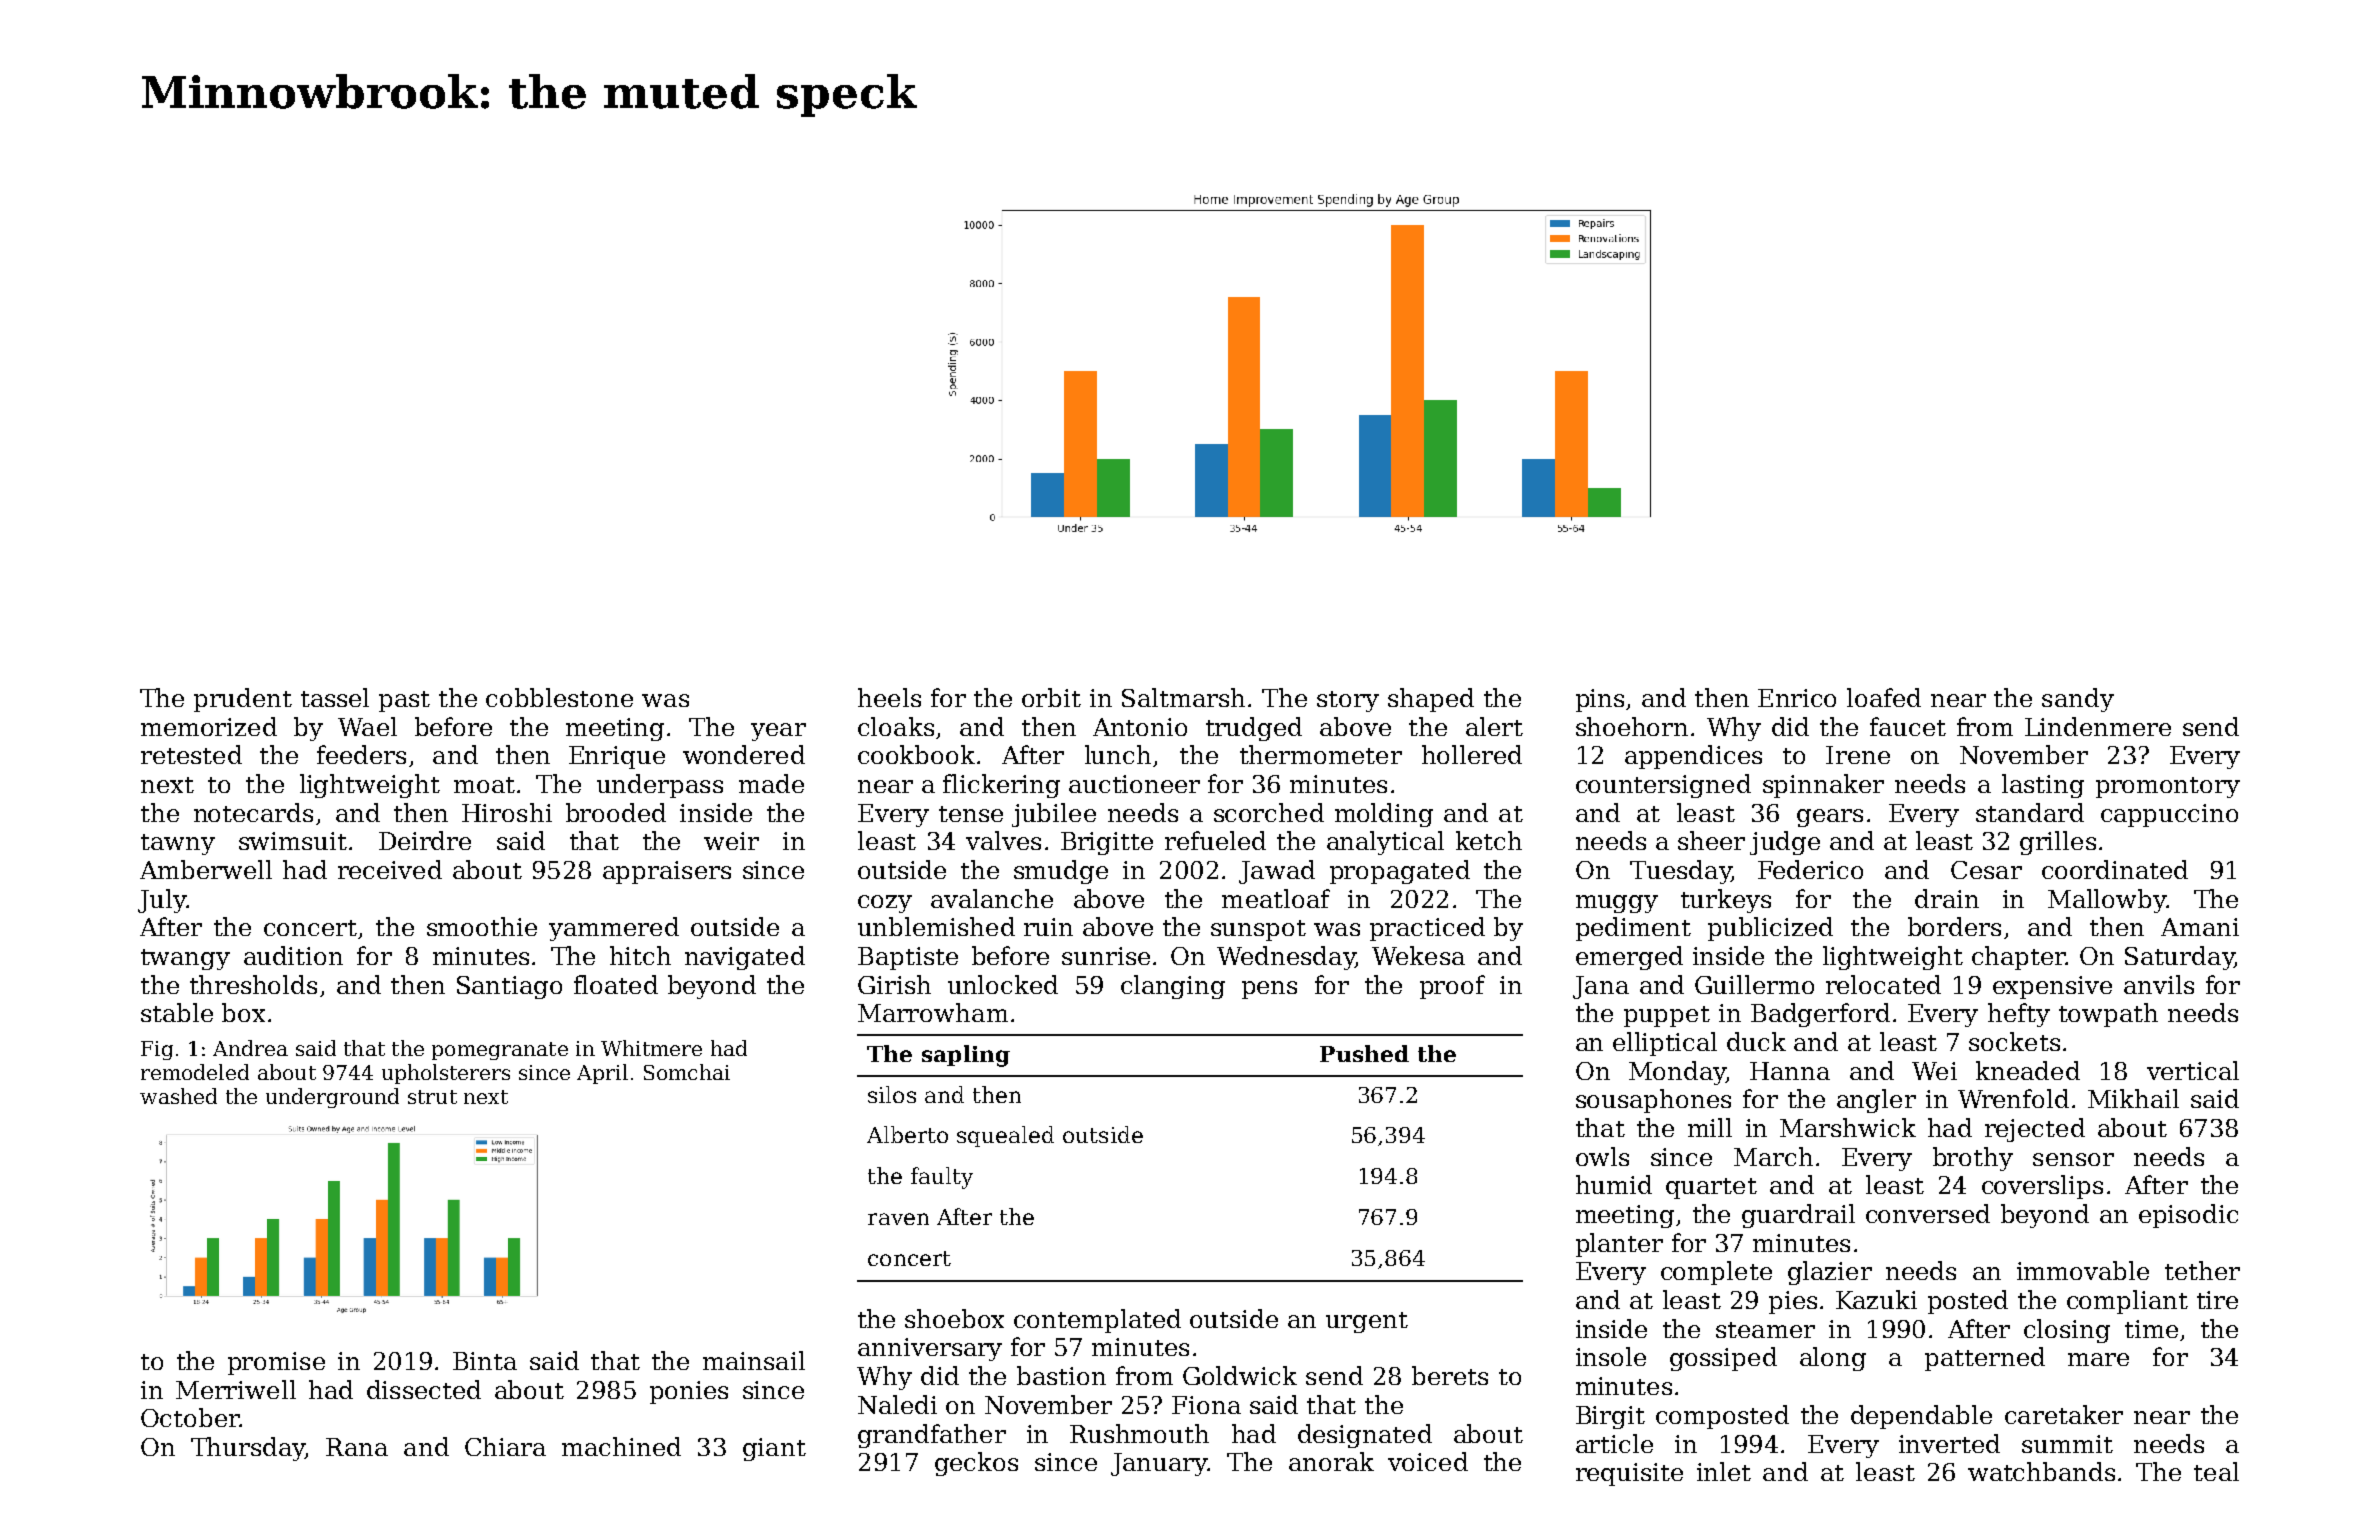 This screenshot has height=1540, width=2380. Describe the element at coordinates (898, 1219) in the screenshot. I see `raven` at that location.
